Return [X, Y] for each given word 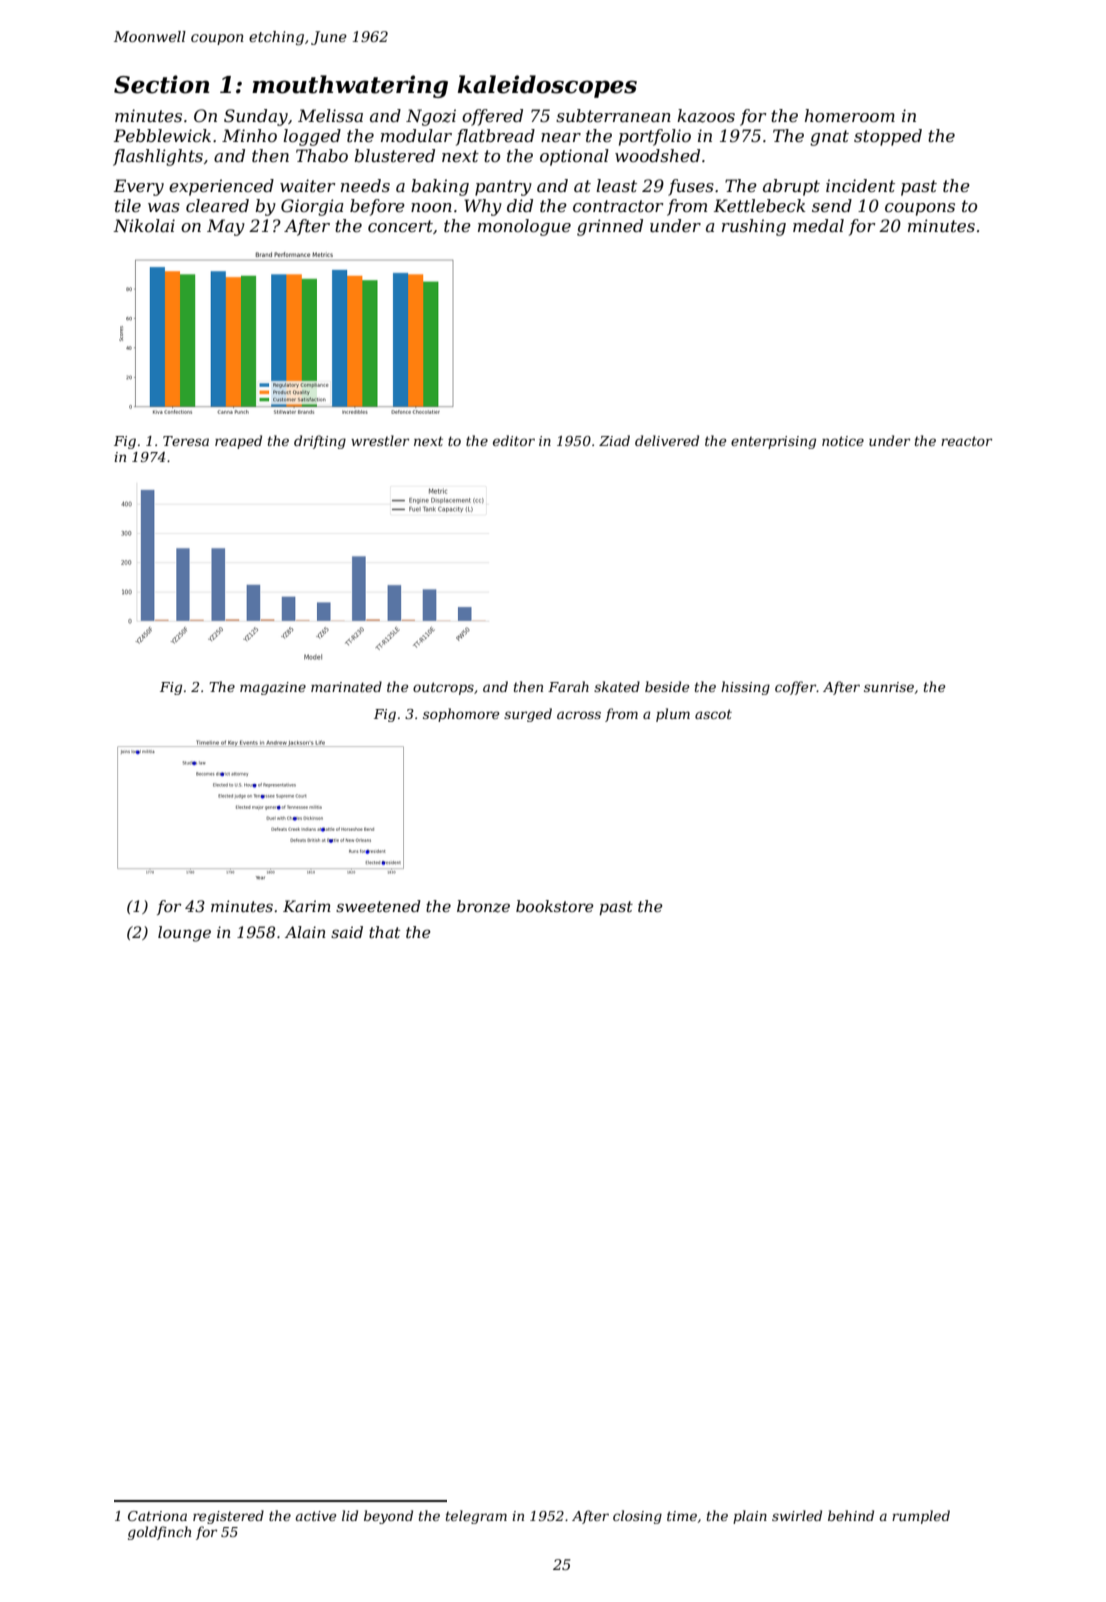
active [316, 1516]
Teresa [186, 441]
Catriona [157, 1516]
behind [851, 1515]
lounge [184, 934]
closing [637, 1517]
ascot [713, 714]
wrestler [380, 440]
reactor [966, 441]
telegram [476, 1517]
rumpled [921, 1517]
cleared [217, 205]
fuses [691, 187]
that [384, 932]
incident [860, 185]
